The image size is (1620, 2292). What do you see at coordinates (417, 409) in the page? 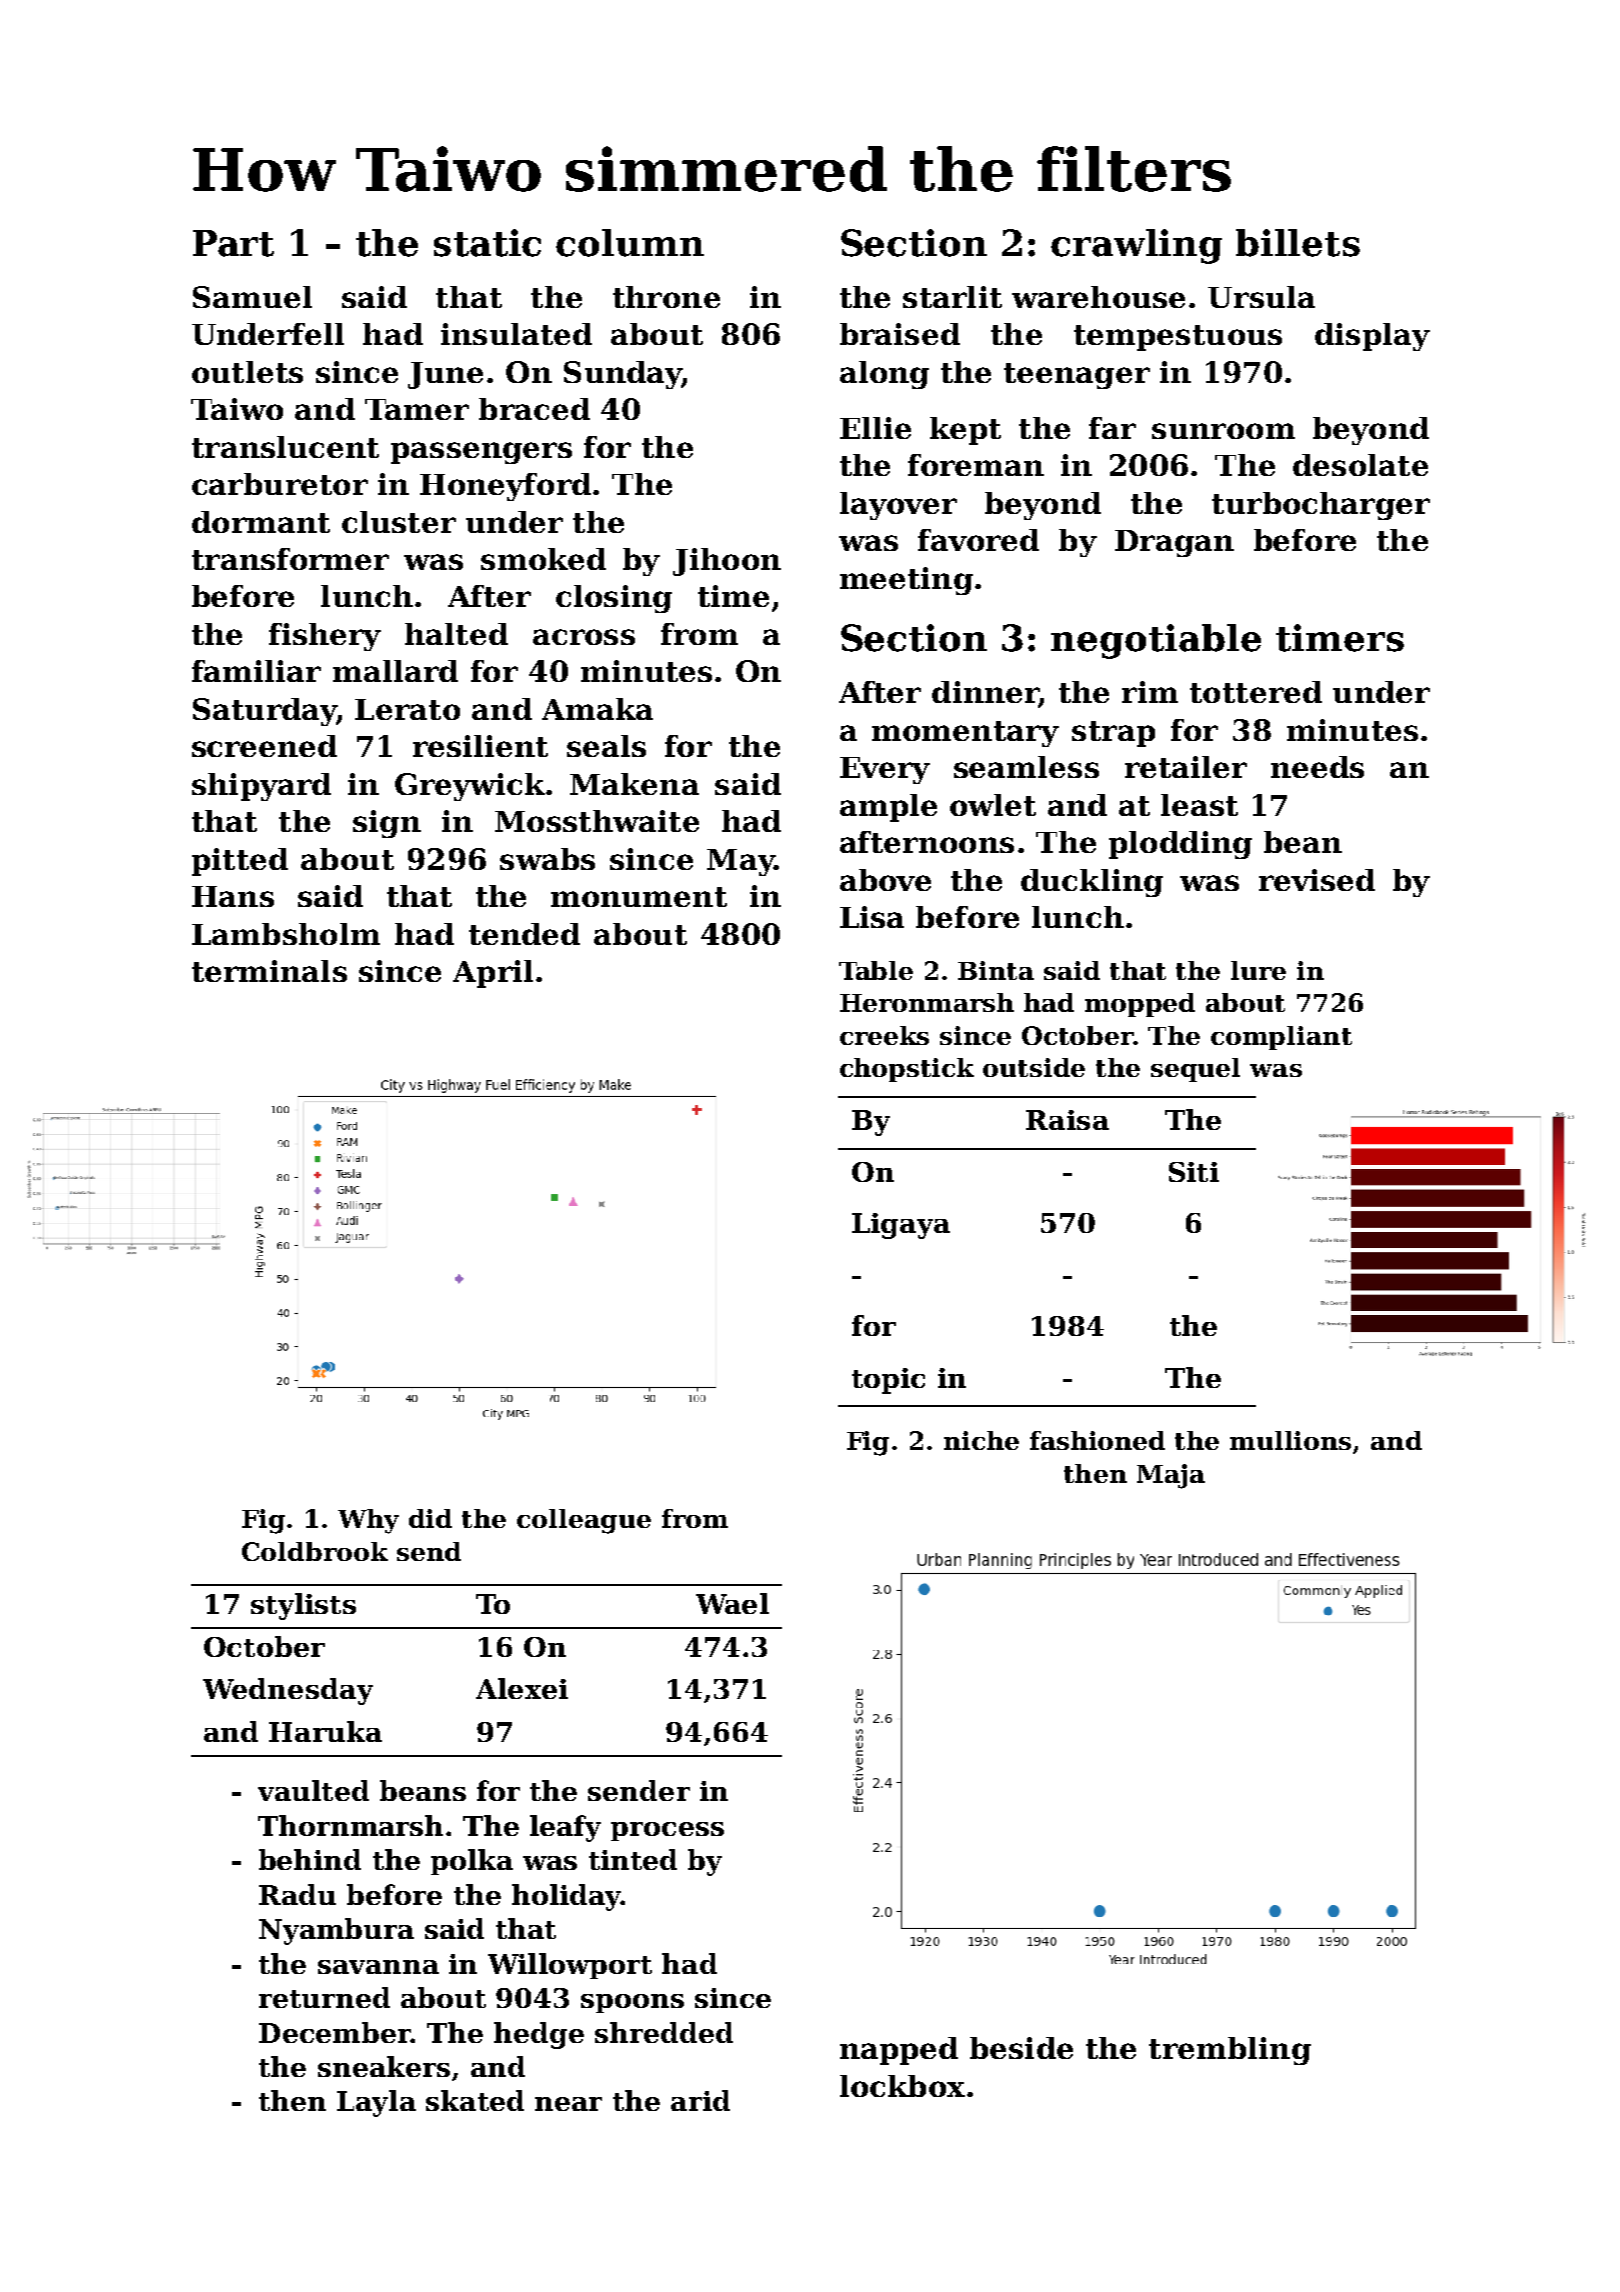
I see `Tamer` at bounding box center [417, 409].
